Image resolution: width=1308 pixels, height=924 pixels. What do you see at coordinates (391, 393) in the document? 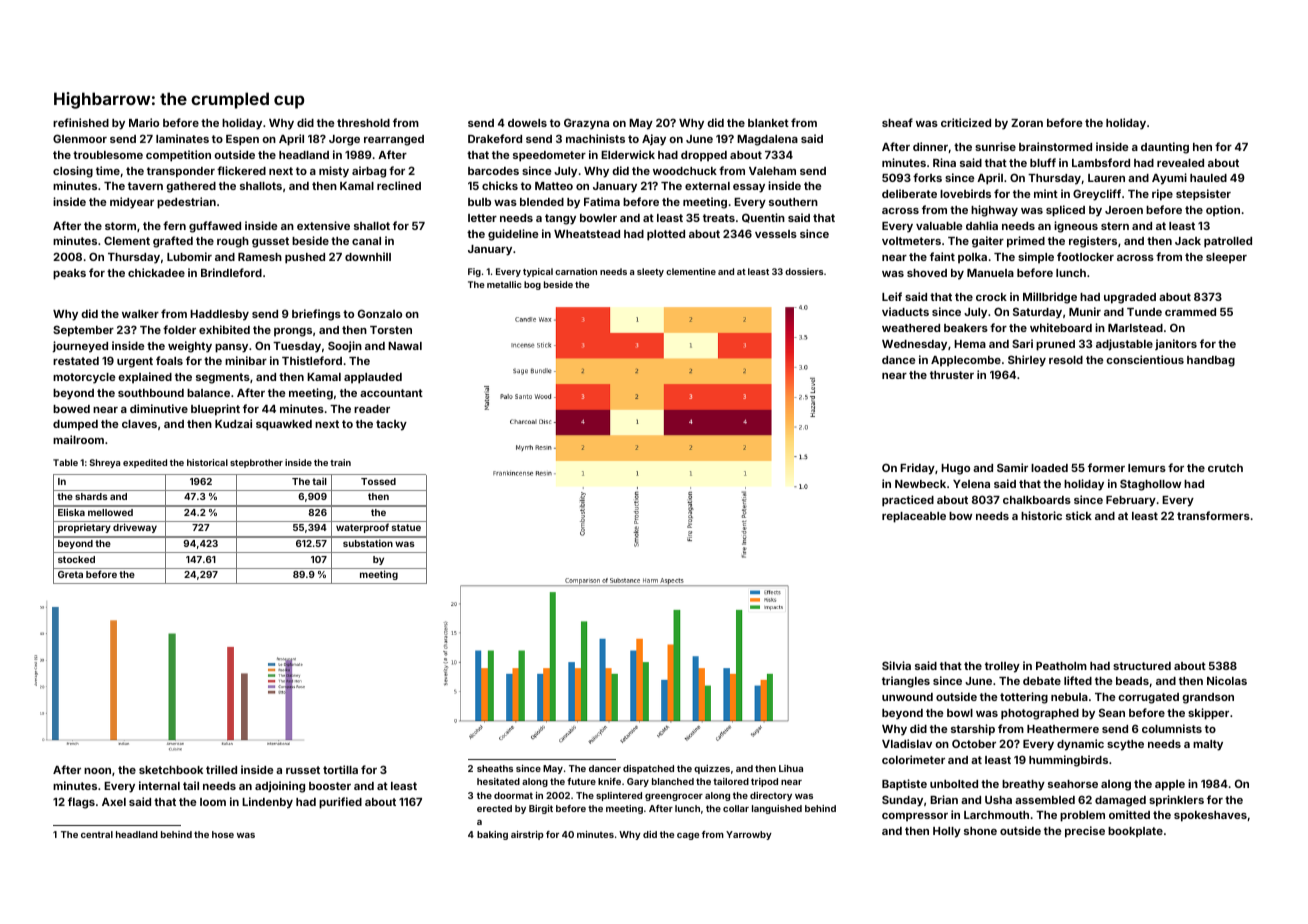
I see `accountant` at bounding box center [391, 393].
